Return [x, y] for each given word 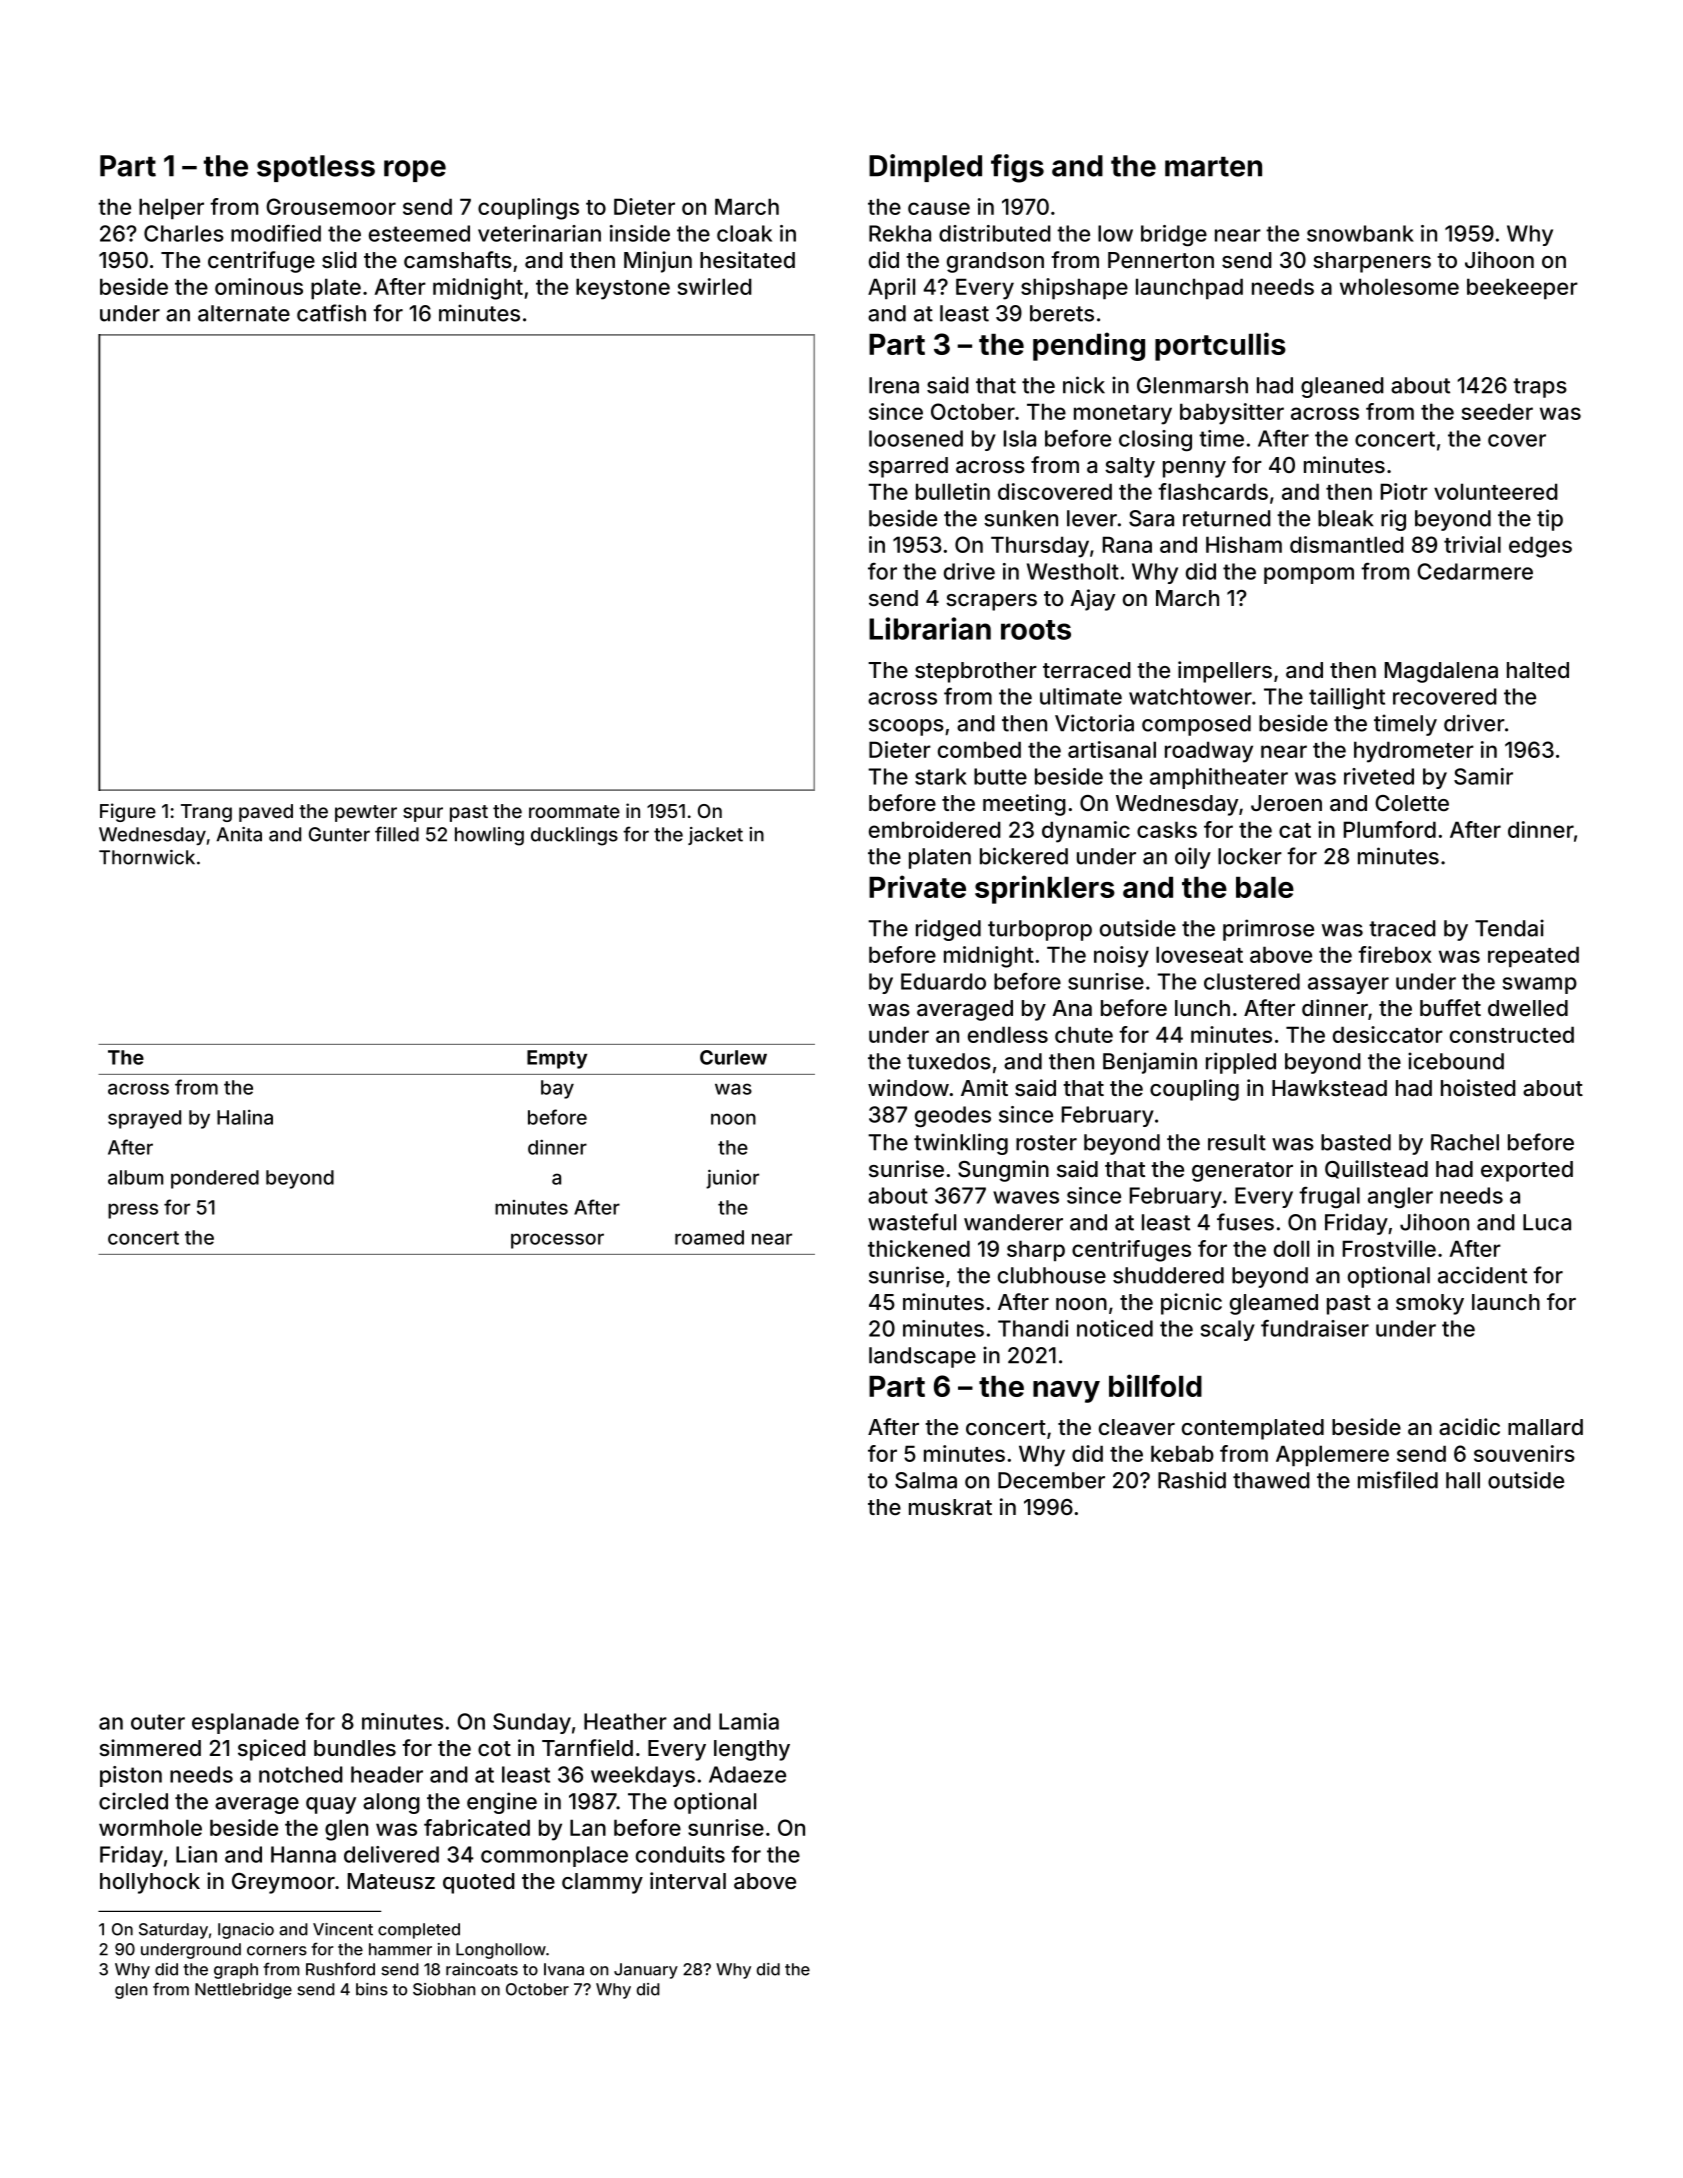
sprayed [144, 1119]
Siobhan [444, 1989]
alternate [244, 313]
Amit [984, 1087]
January [646, 1971]
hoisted [1478, 1087]
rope [415, 171]
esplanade [245, 1723]
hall [1463, 1480]
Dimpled [925, 168]
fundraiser [1315, 1328]
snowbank [1360, 233]
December [1051, 1480]
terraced [1087, 670]
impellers [1225, 672]
